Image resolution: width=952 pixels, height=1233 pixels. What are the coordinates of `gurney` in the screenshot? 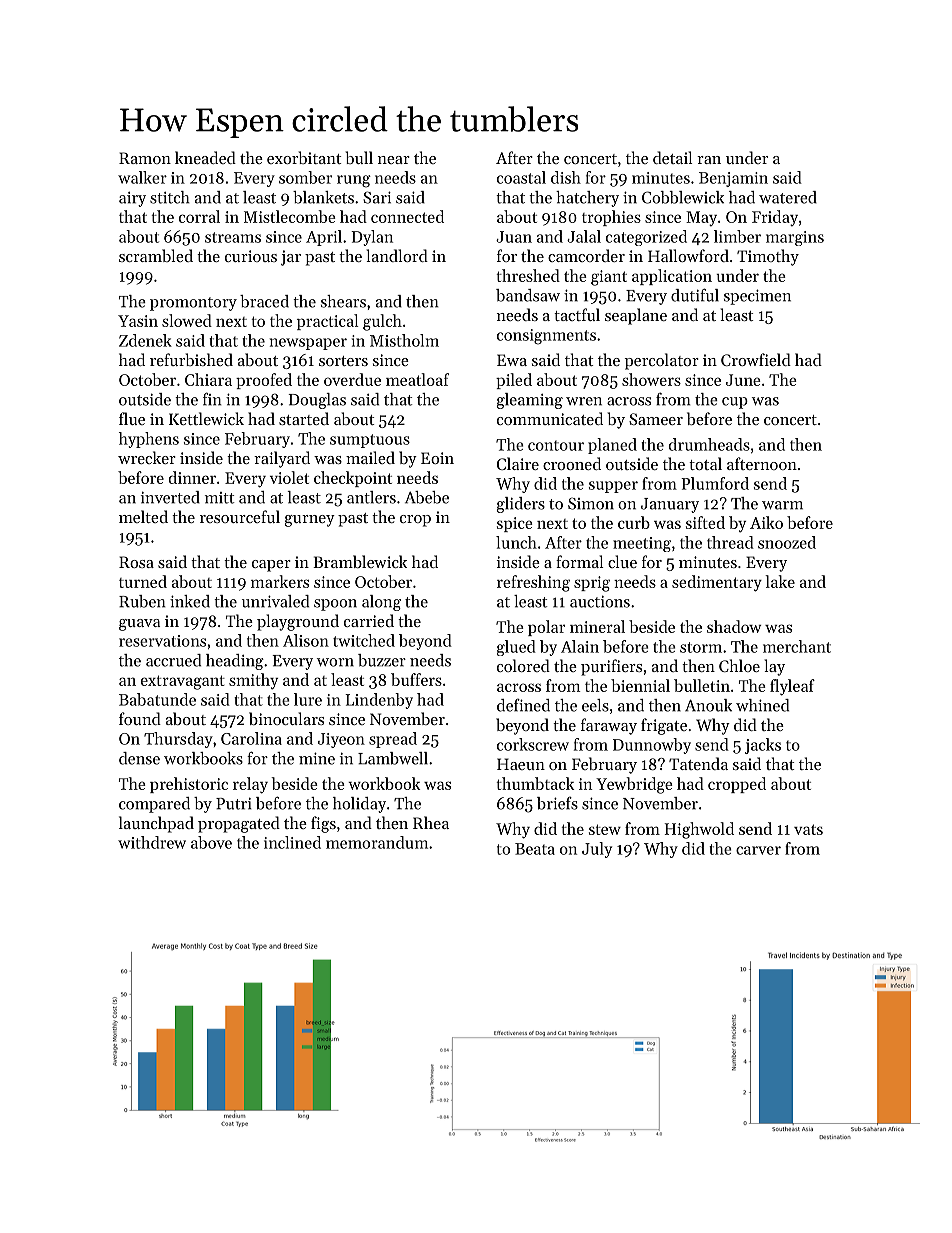 It's located at (309, 521).
